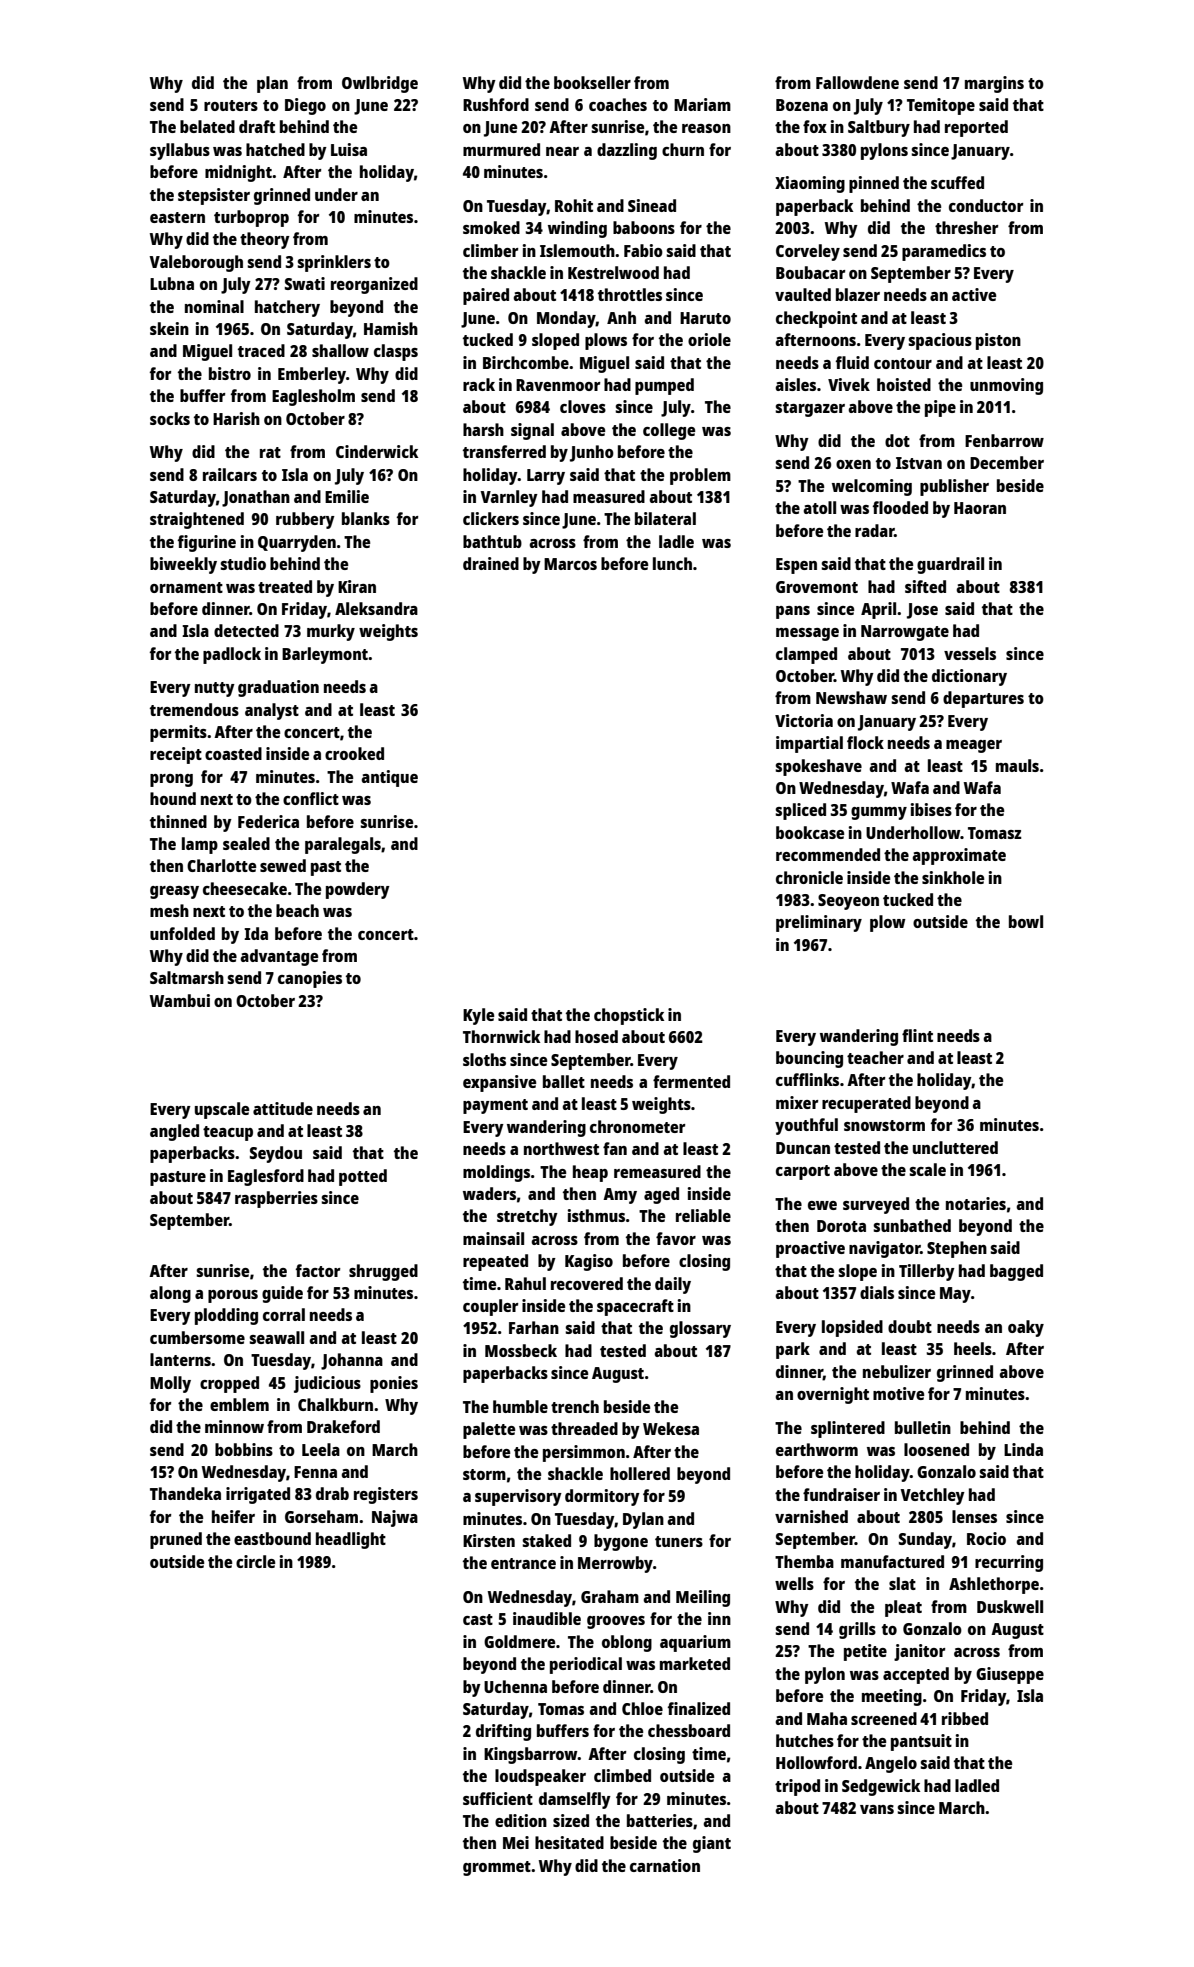 This image has width=1194, height=1967. What do you see at coordinates (618, 104) in the image?
I see `coaches` at bounding box center [618, 104].
